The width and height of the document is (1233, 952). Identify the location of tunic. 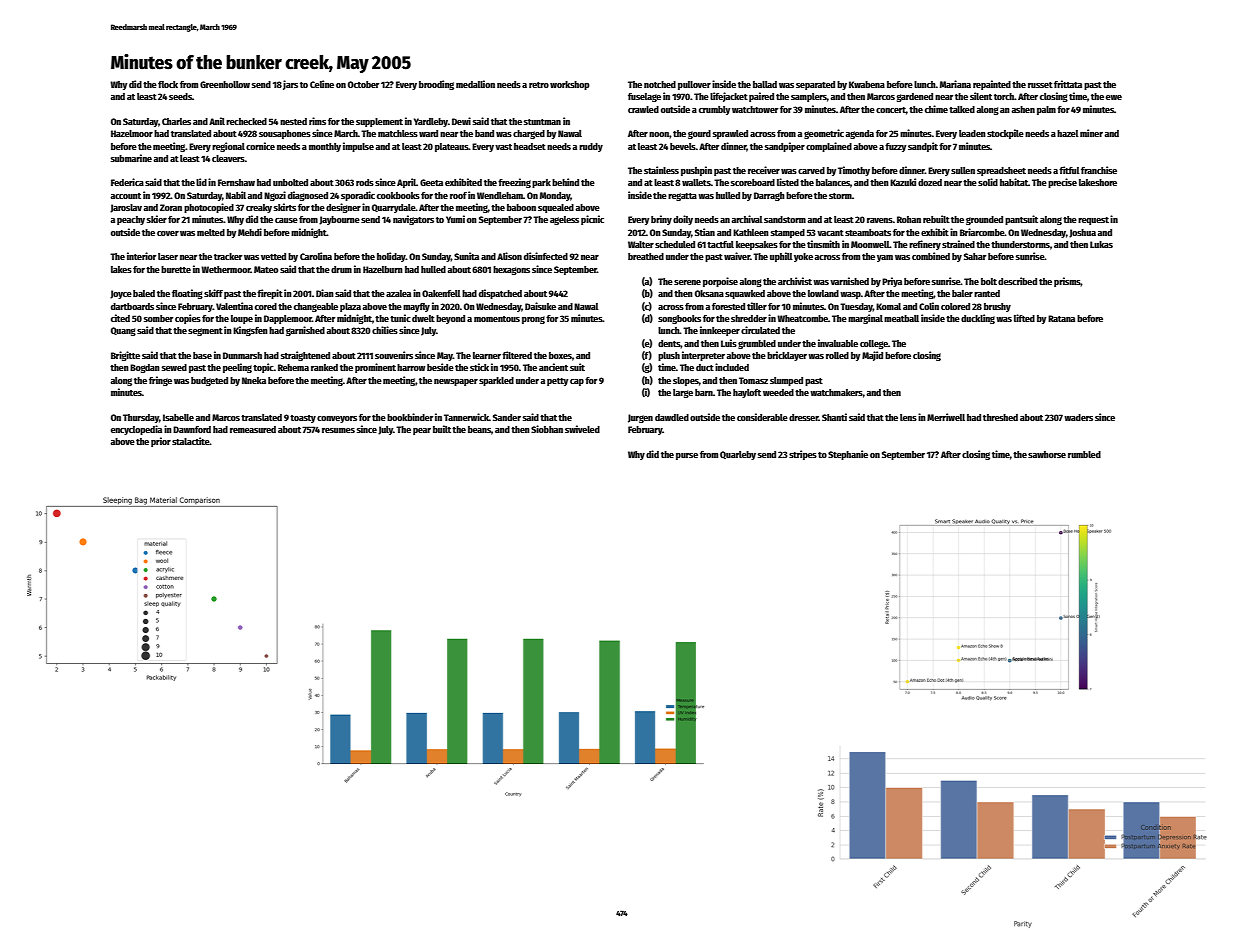
(400, 318).
